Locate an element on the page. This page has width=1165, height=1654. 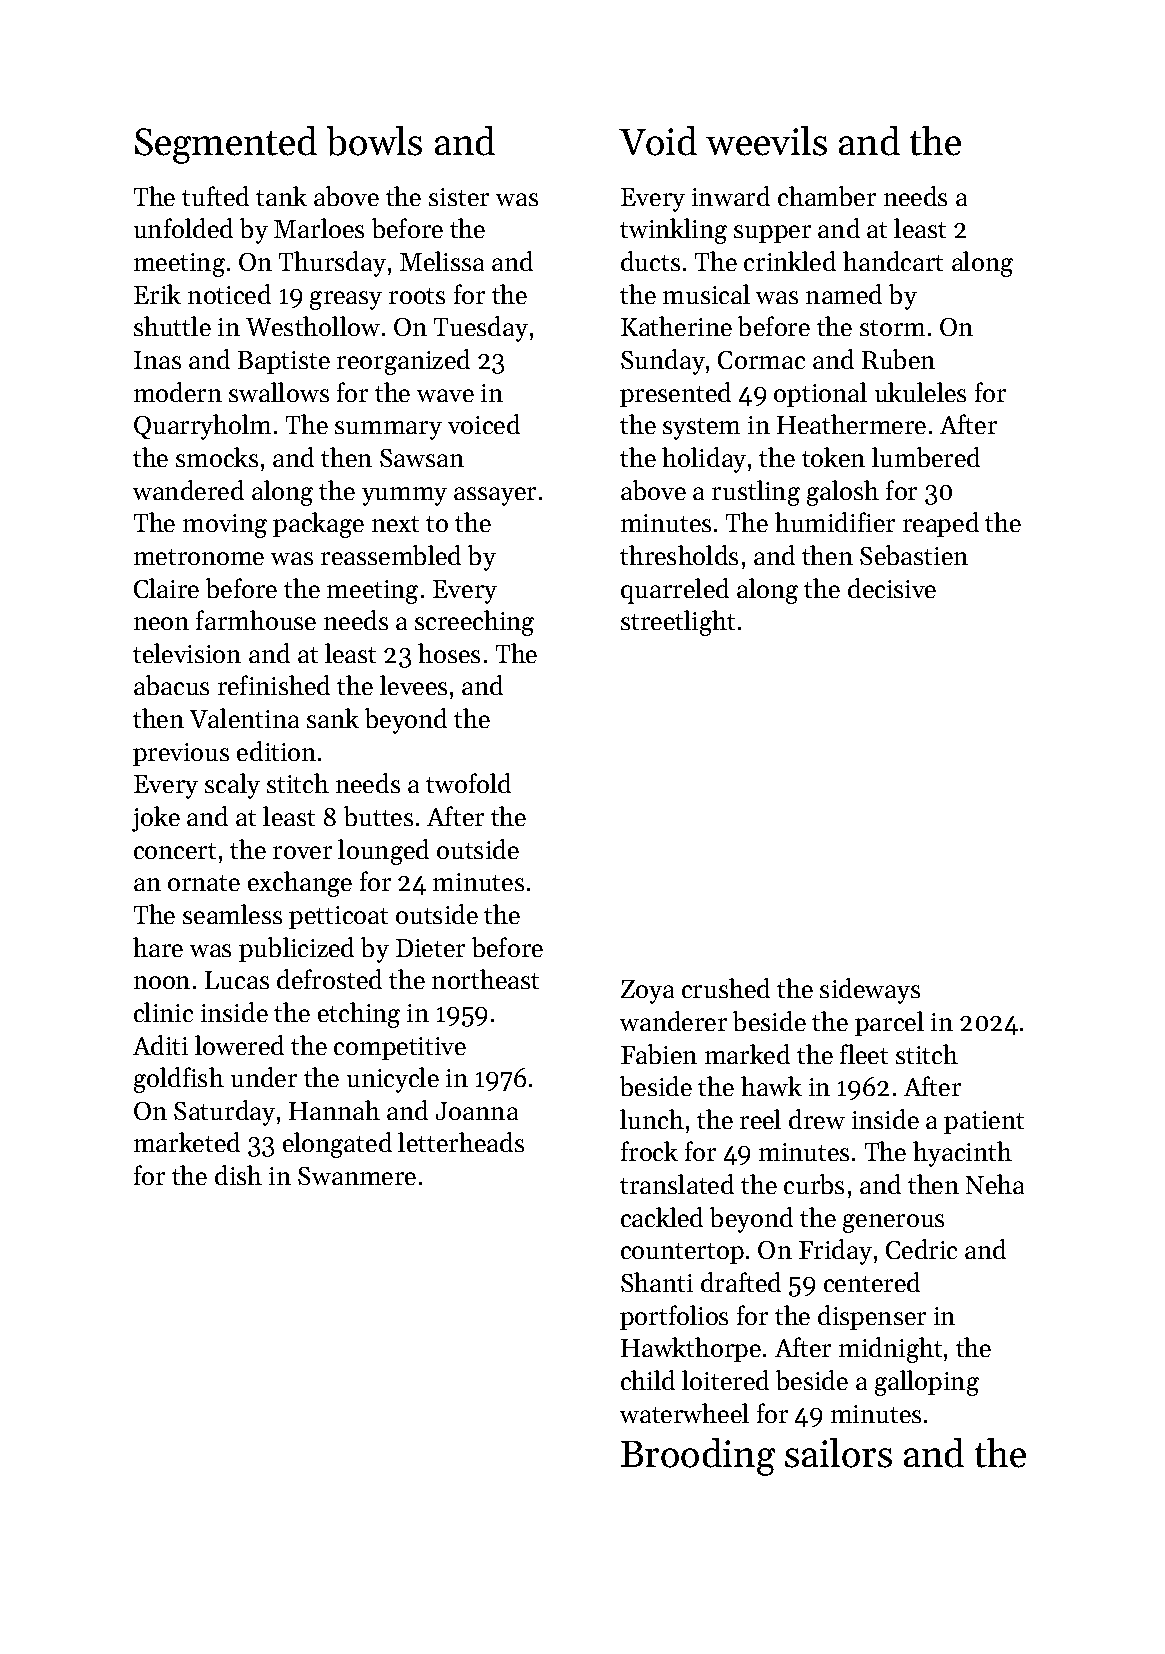
translated is located at coordinates (677, 1184).
